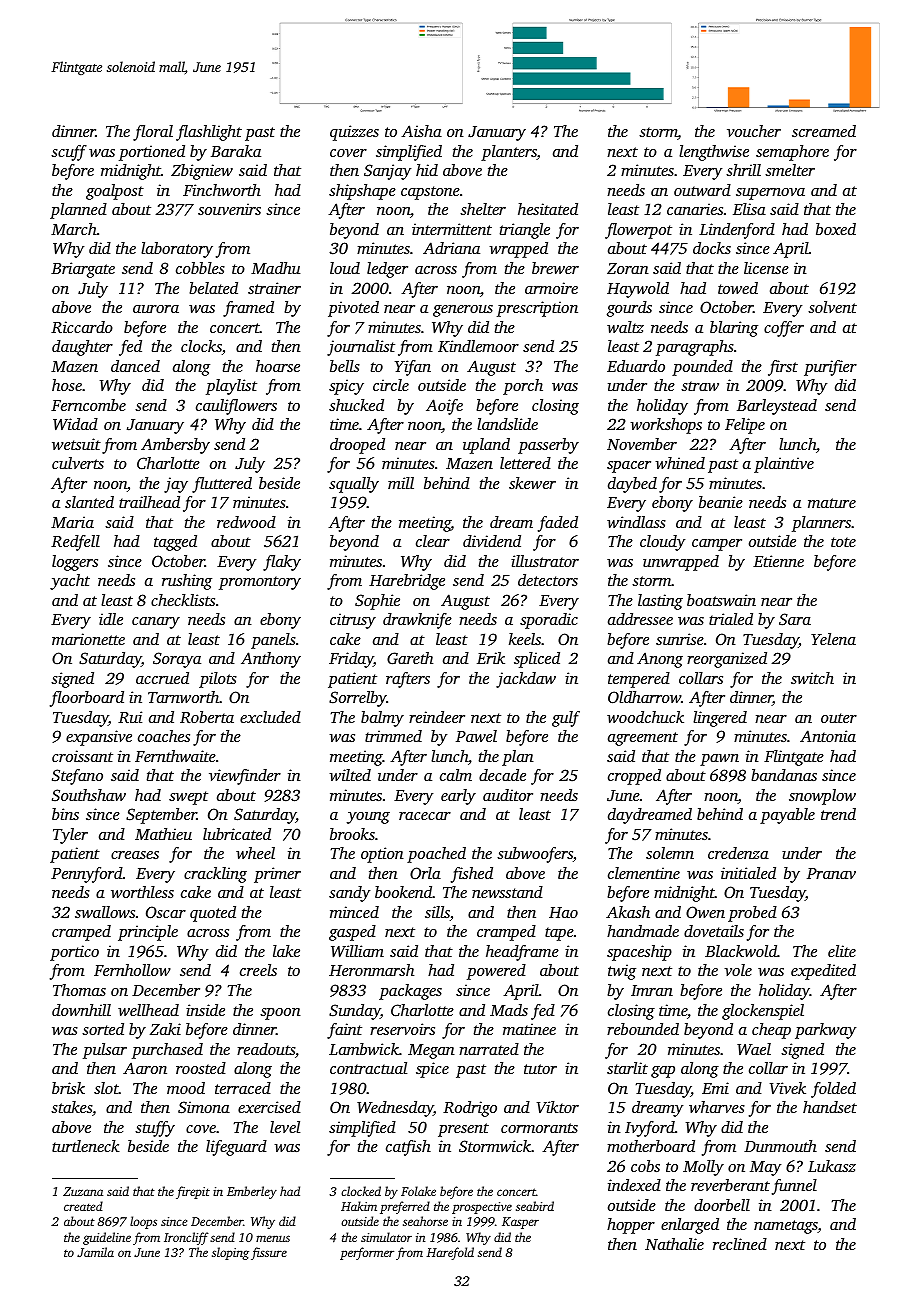  Describe the element at coordinates (421, 131) in the page. I see `Aisha` at that location.
